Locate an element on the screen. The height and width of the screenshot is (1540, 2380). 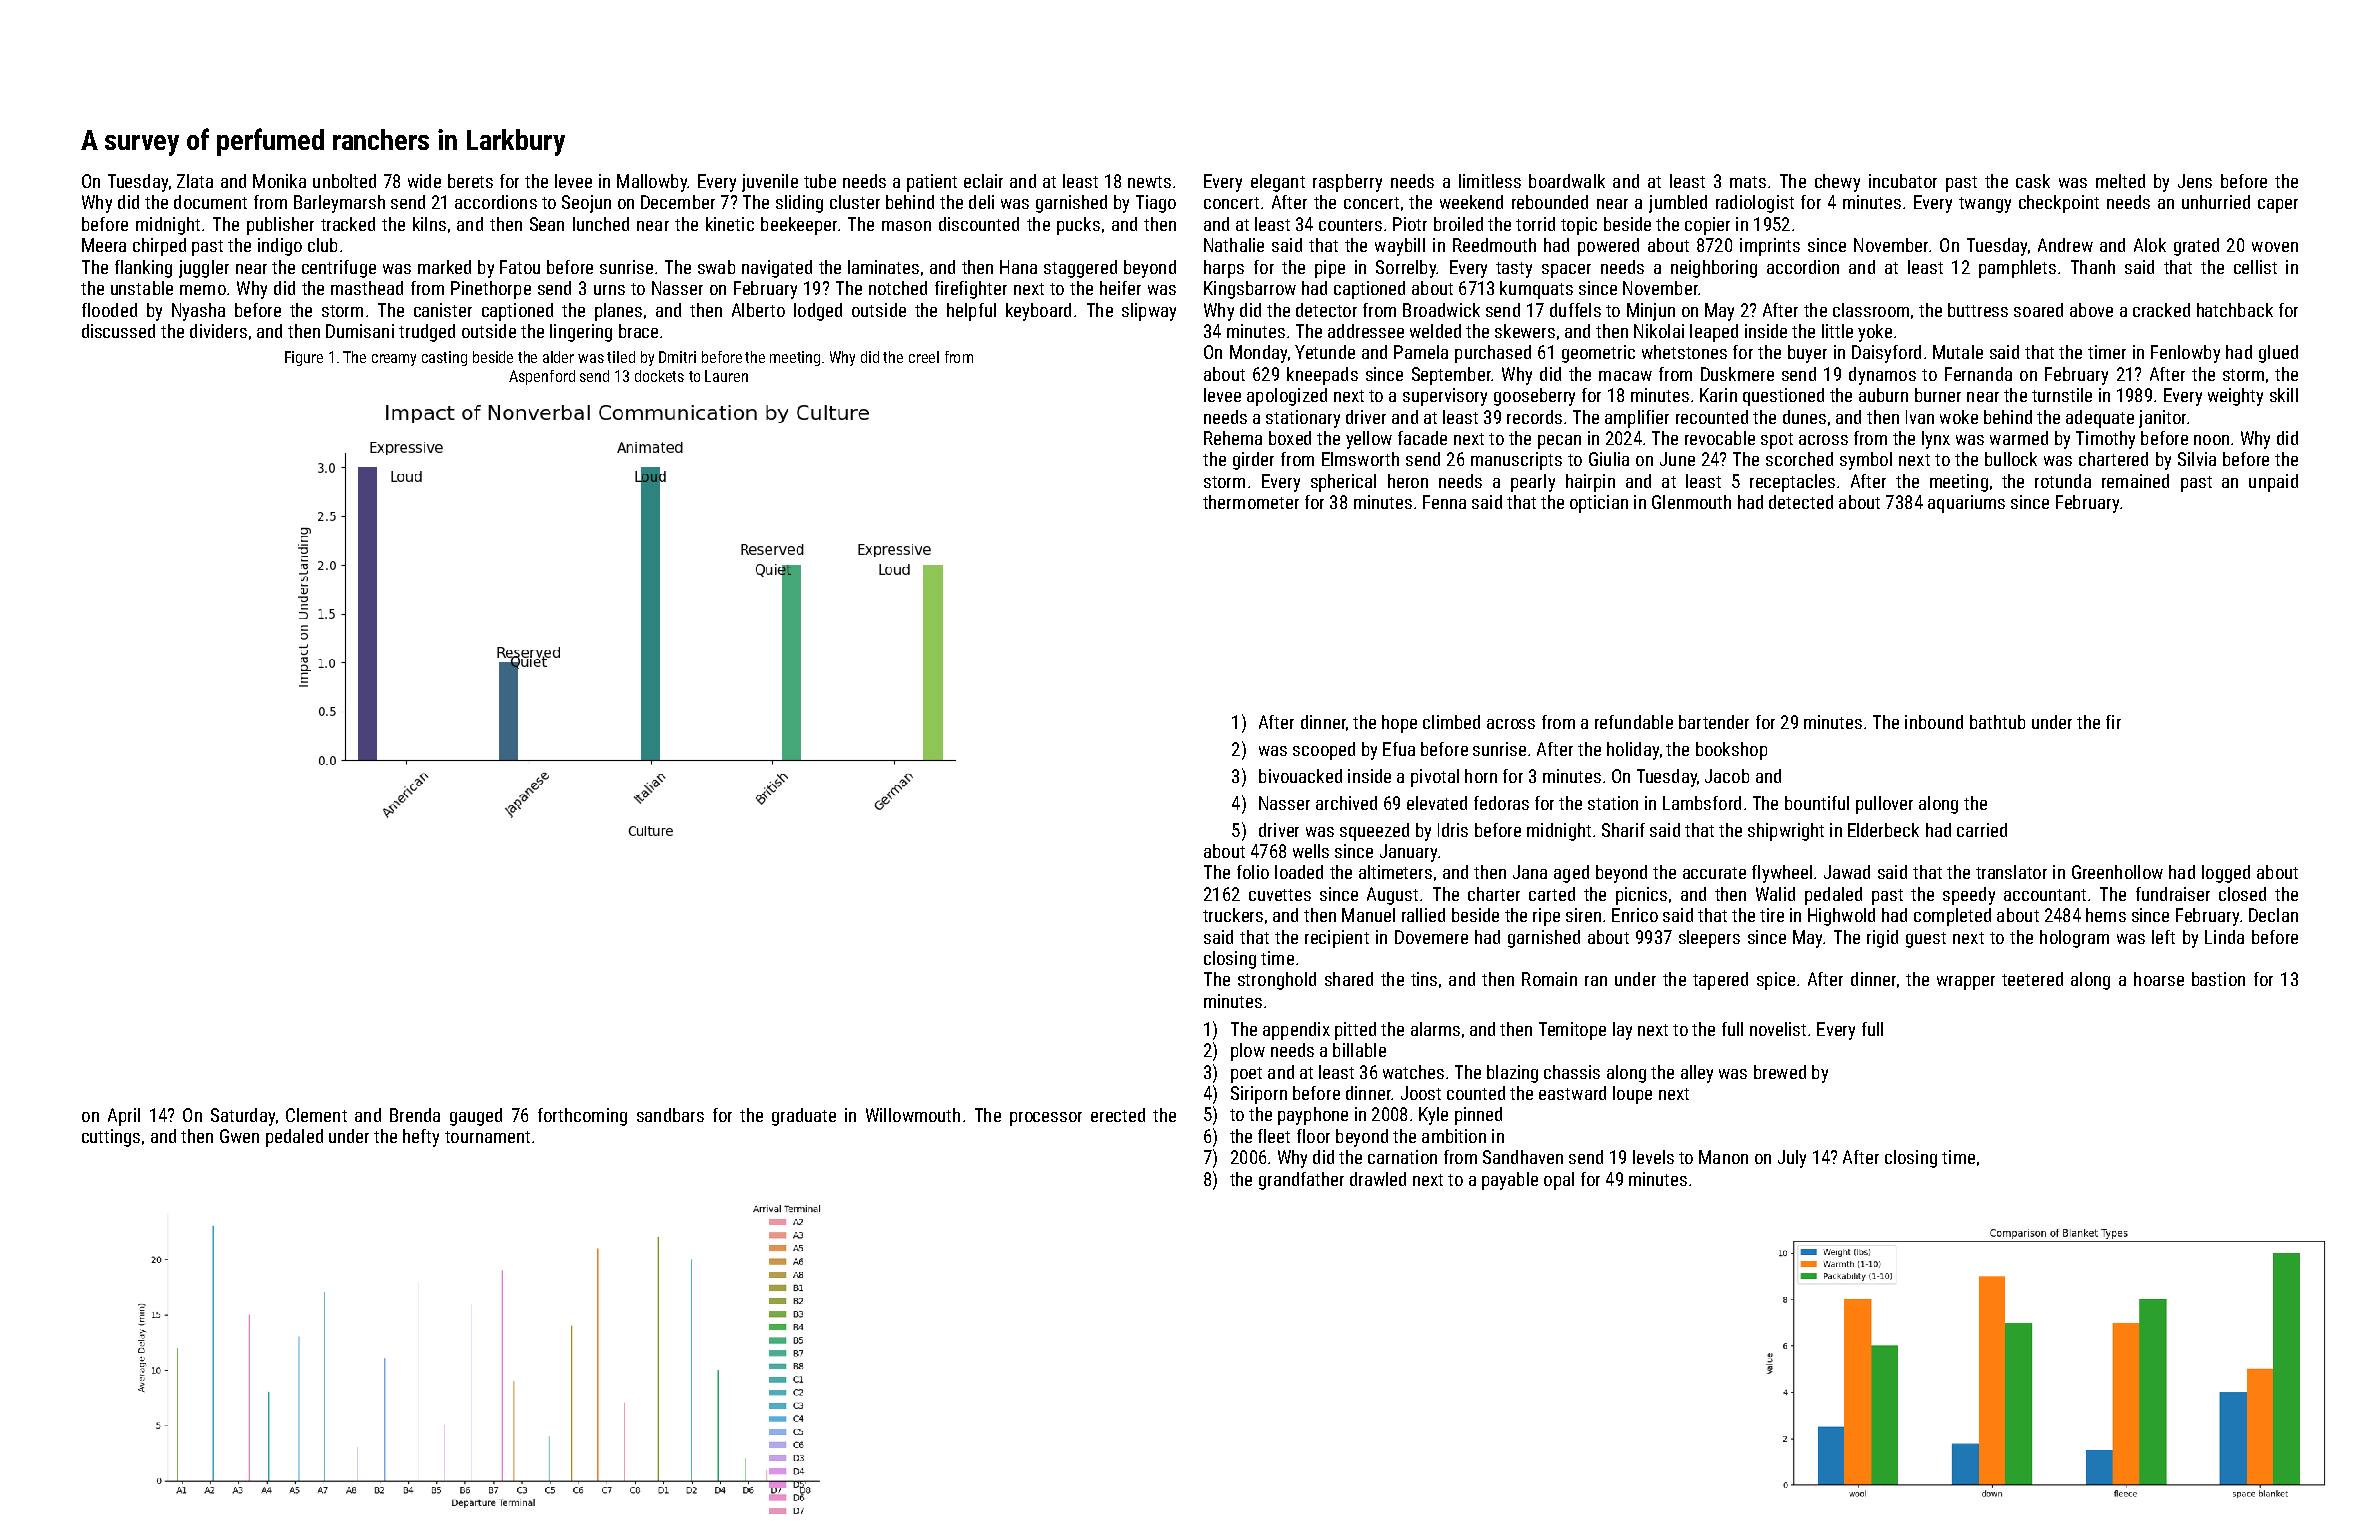
bathtub is located at coordinates (1997, 722).
